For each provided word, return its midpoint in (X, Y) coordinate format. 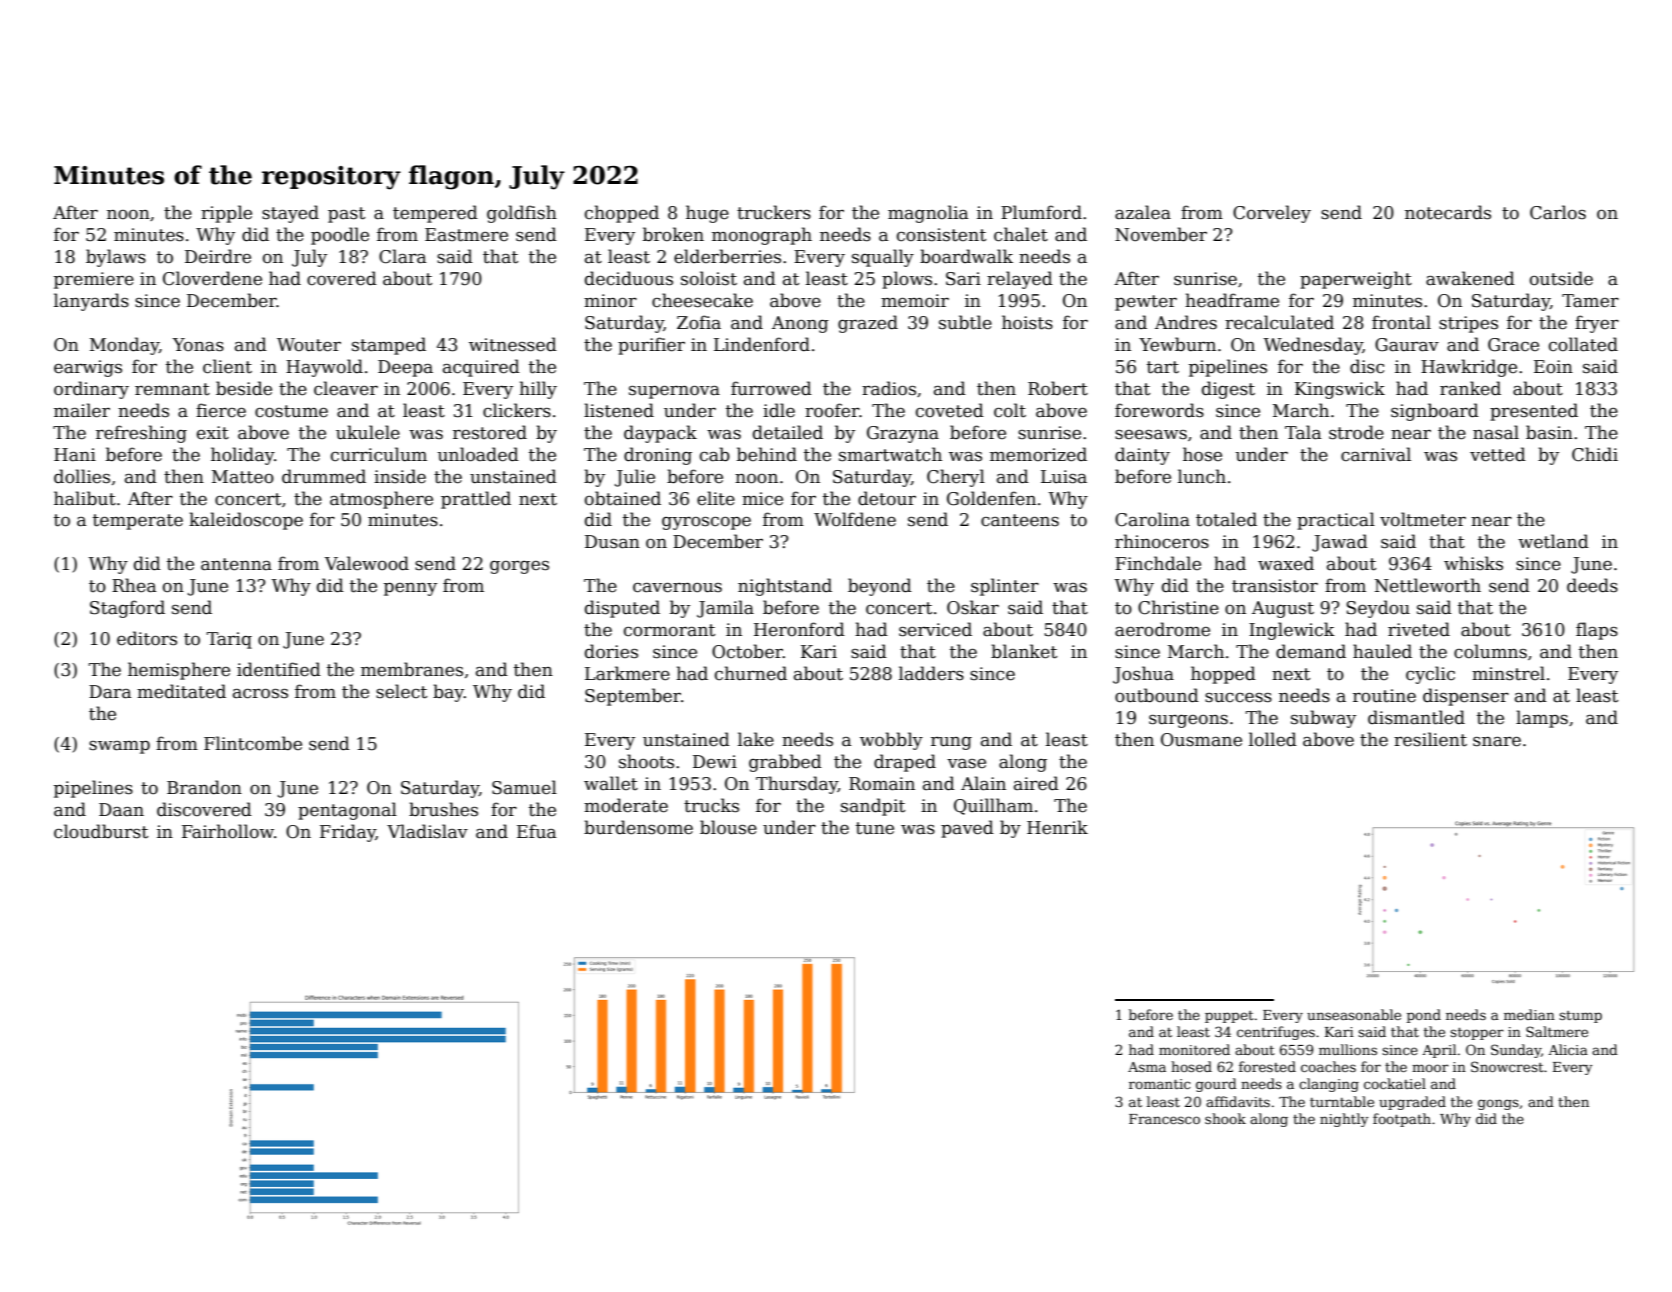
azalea (1143, 212)
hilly (538, 390)
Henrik (1057, 827)
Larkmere (627, 673)
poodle (340, 236)
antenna (236, 564)
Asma (1147, 1067)
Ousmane (1201, 740)
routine (1384, 696)
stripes (1468, 324)
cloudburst (101, 831)
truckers (774, 212)
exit (213, 433)
